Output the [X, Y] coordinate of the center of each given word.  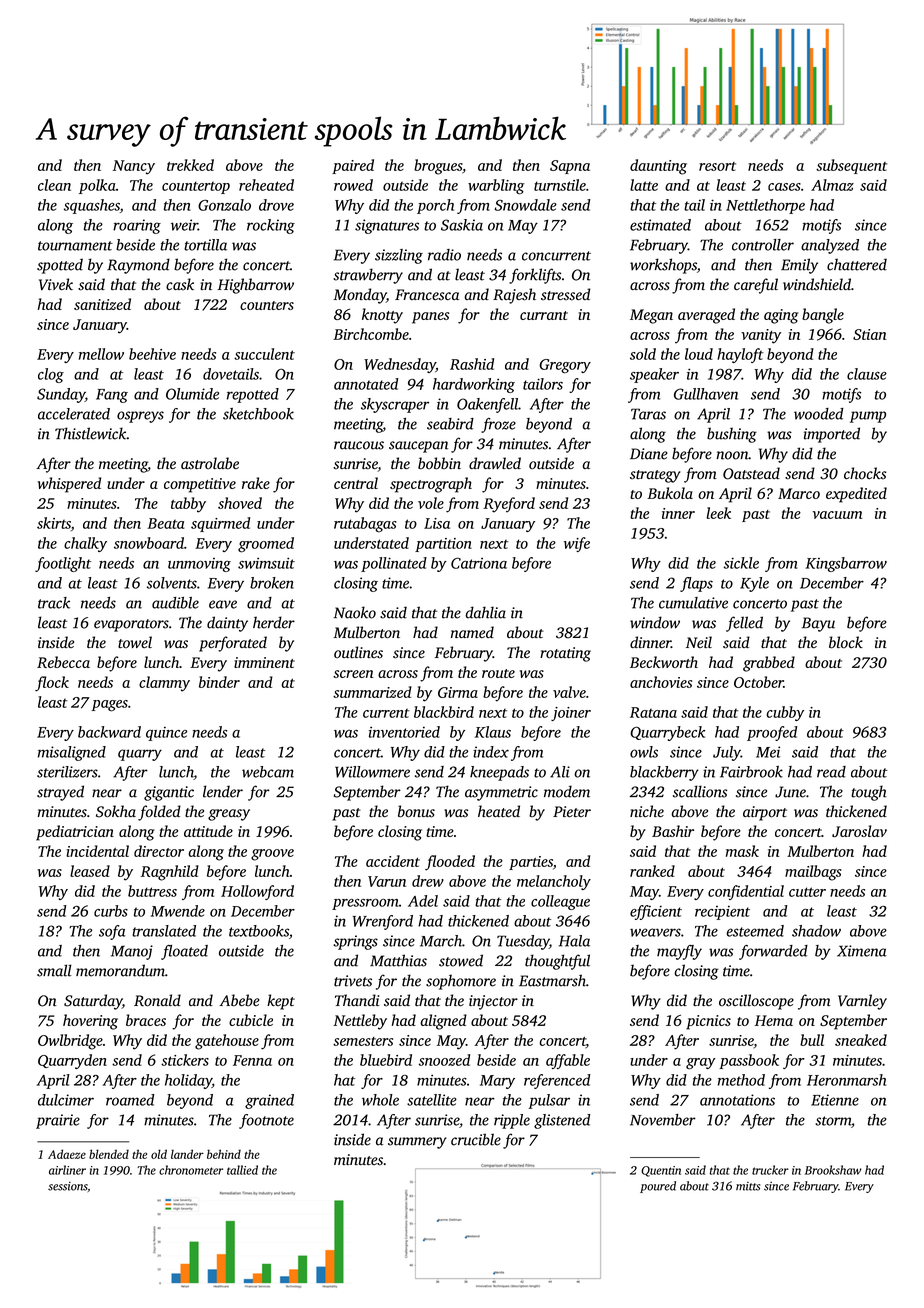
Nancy [134, 167]
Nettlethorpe [765, 206]
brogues [438, 167]
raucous [359, 445]
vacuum [837, 515]
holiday [188, 1081]
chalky [85, 544]
